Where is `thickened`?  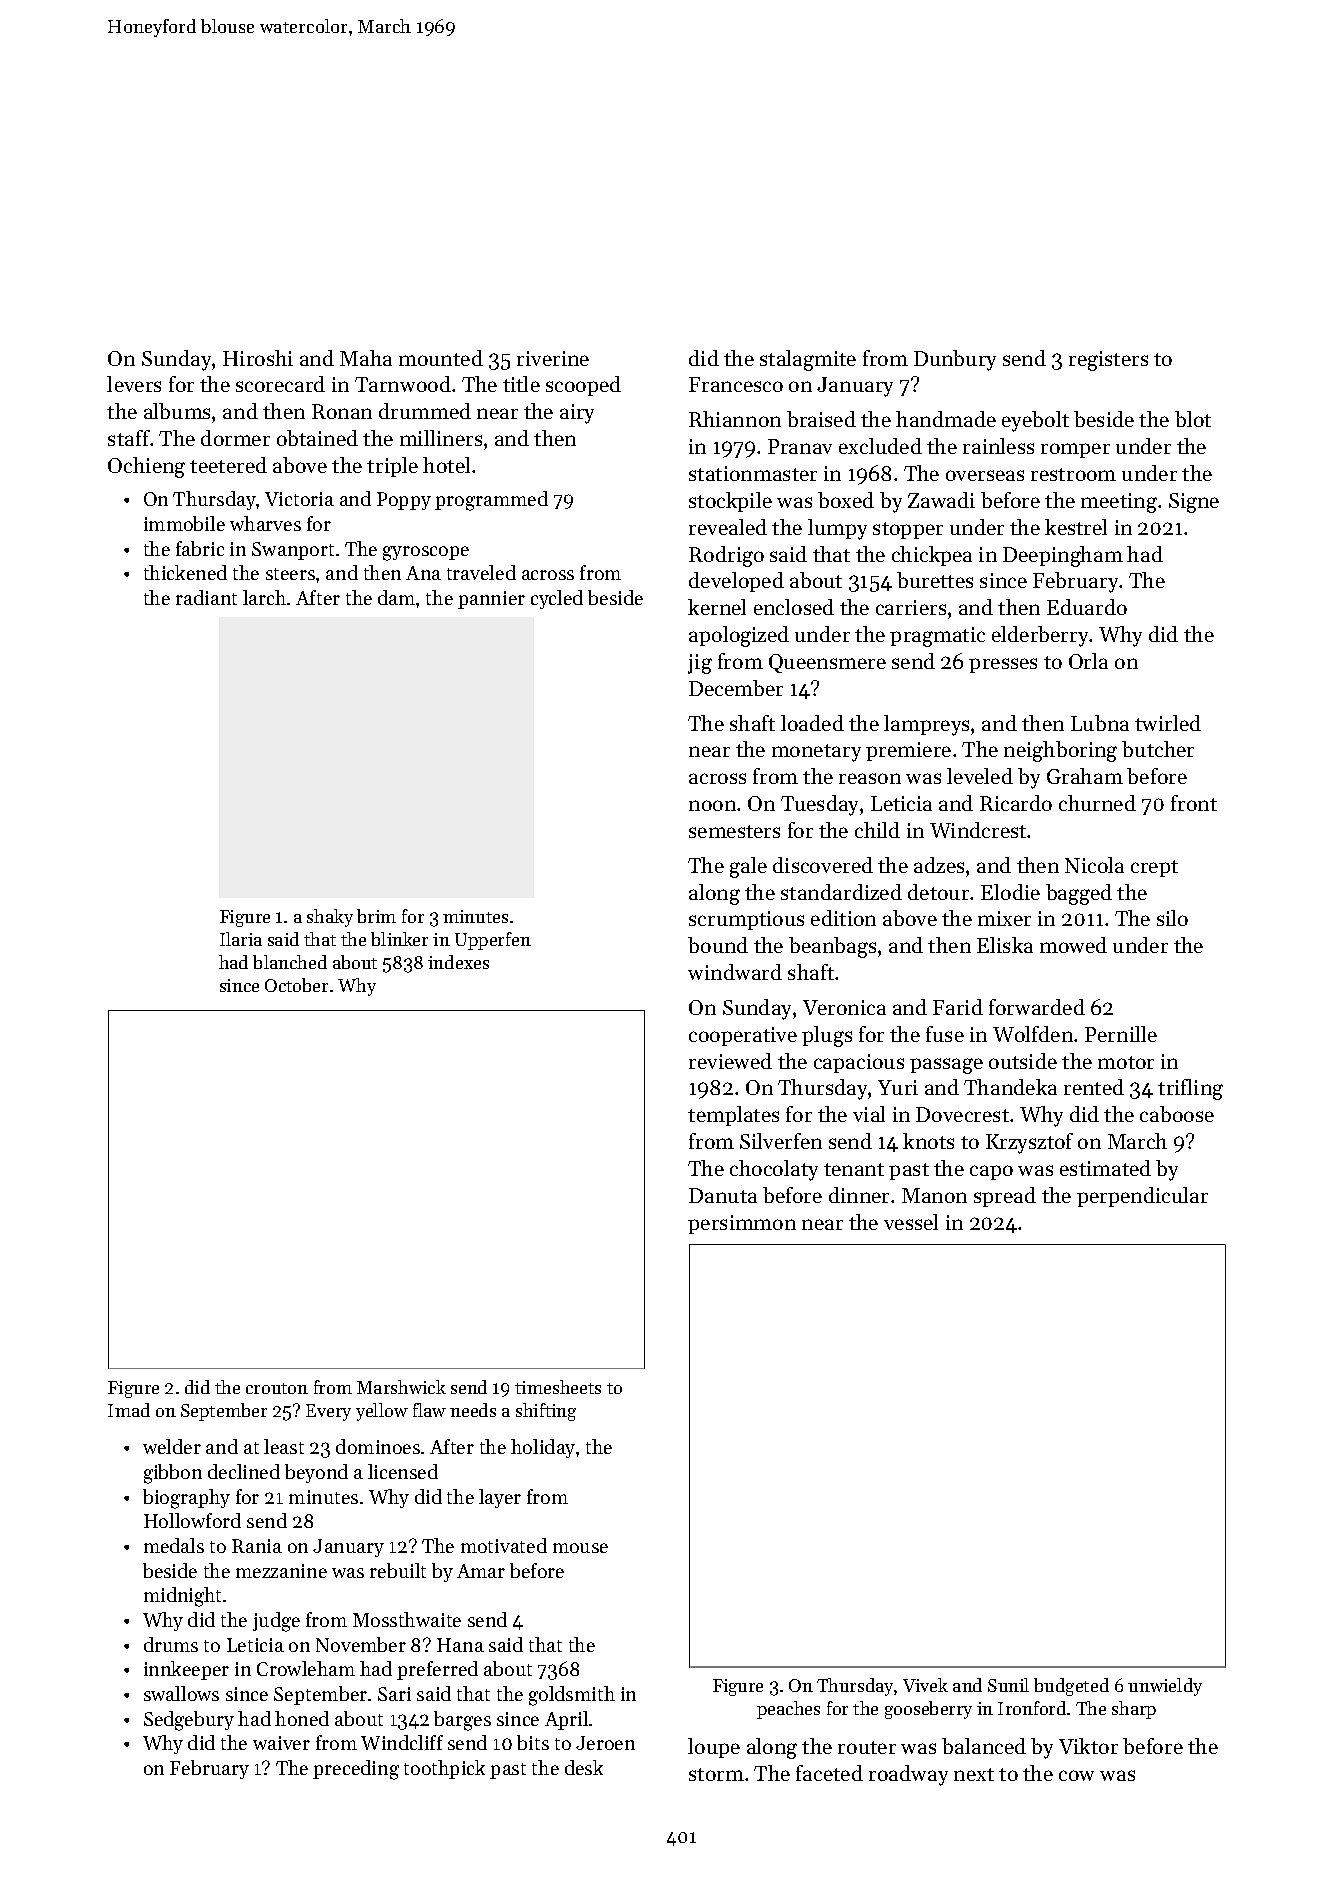 thickened is located at coordinates (185, 572).
